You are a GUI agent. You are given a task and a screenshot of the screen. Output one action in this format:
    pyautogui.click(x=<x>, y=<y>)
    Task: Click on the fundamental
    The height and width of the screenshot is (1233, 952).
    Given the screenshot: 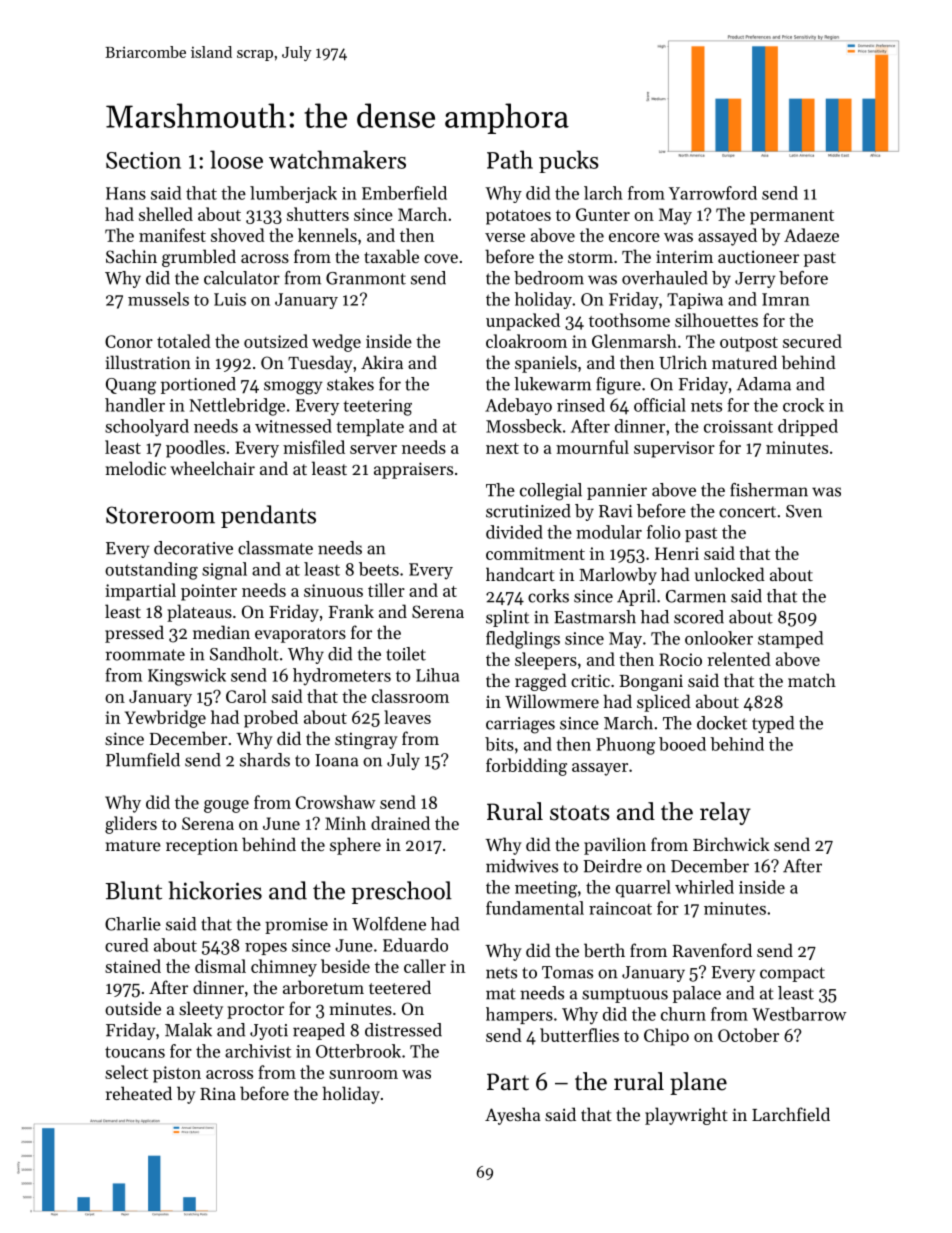 What is the action you would take?
    pyautogui.click(x=535, y=908)
